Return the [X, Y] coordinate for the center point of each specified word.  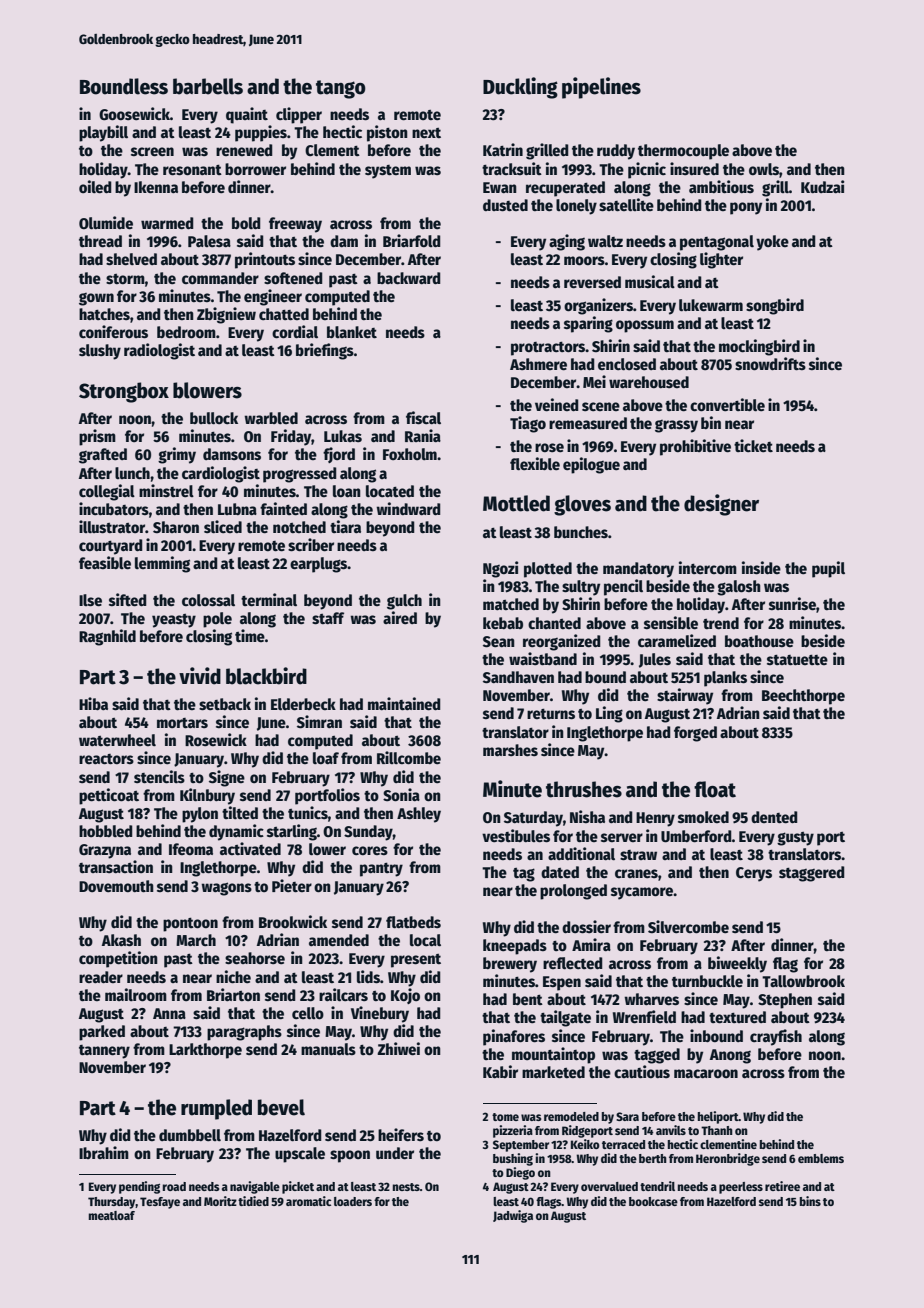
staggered [812, 874]
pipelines [601, 88]
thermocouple [683, 152]
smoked [703, 817]
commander [220, 278]
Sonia [401, 795]
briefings [325, 351]
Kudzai [822, 186]
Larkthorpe [205, 1051]
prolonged [573, 892]
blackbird [266, 676]
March [196, 940]
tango [341, 89]
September [521, 1146]
